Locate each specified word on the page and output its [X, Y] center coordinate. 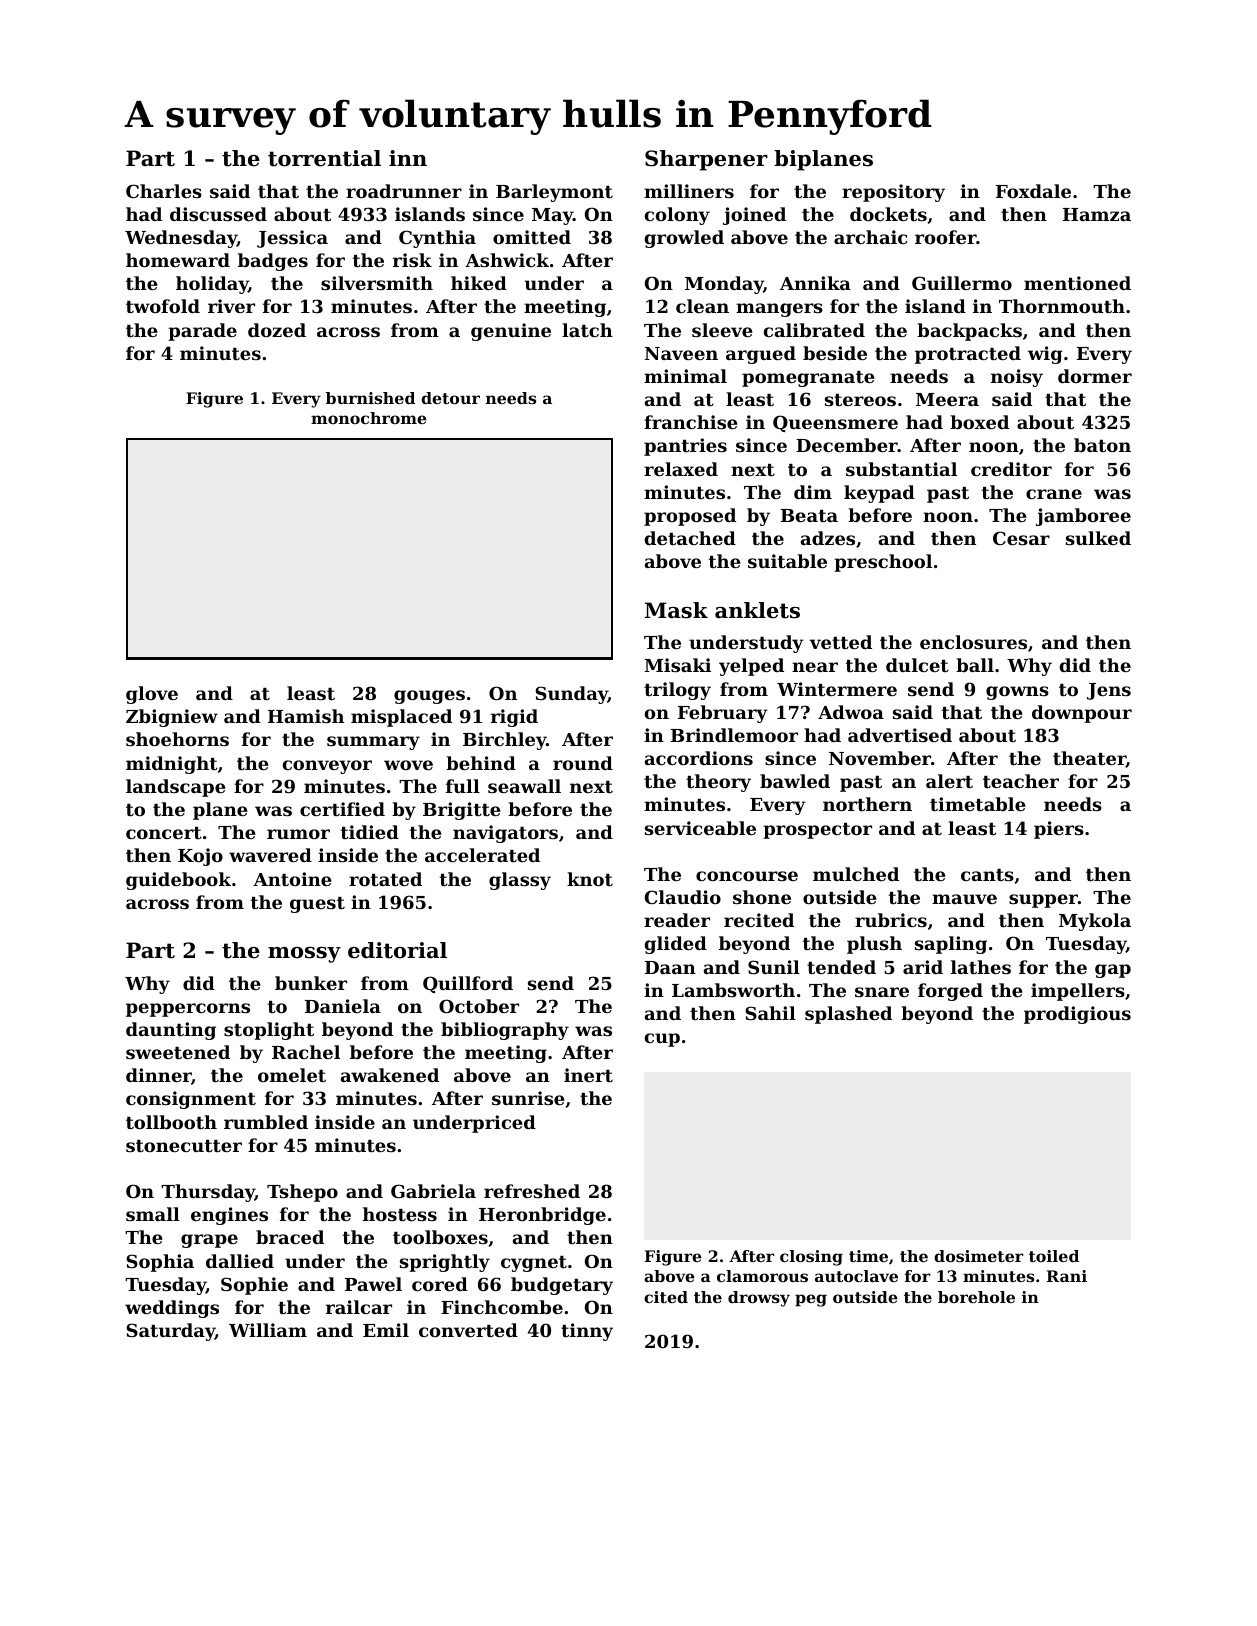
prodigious [1077, 1015]
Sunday [571, 695]
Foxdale [1033, 191]
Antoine [292, 879]
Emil [386, 1330]
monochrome [369, 418]
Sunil [774, 967]
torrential [324, 158]
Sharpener [706, 160]
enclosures [973, 642]
